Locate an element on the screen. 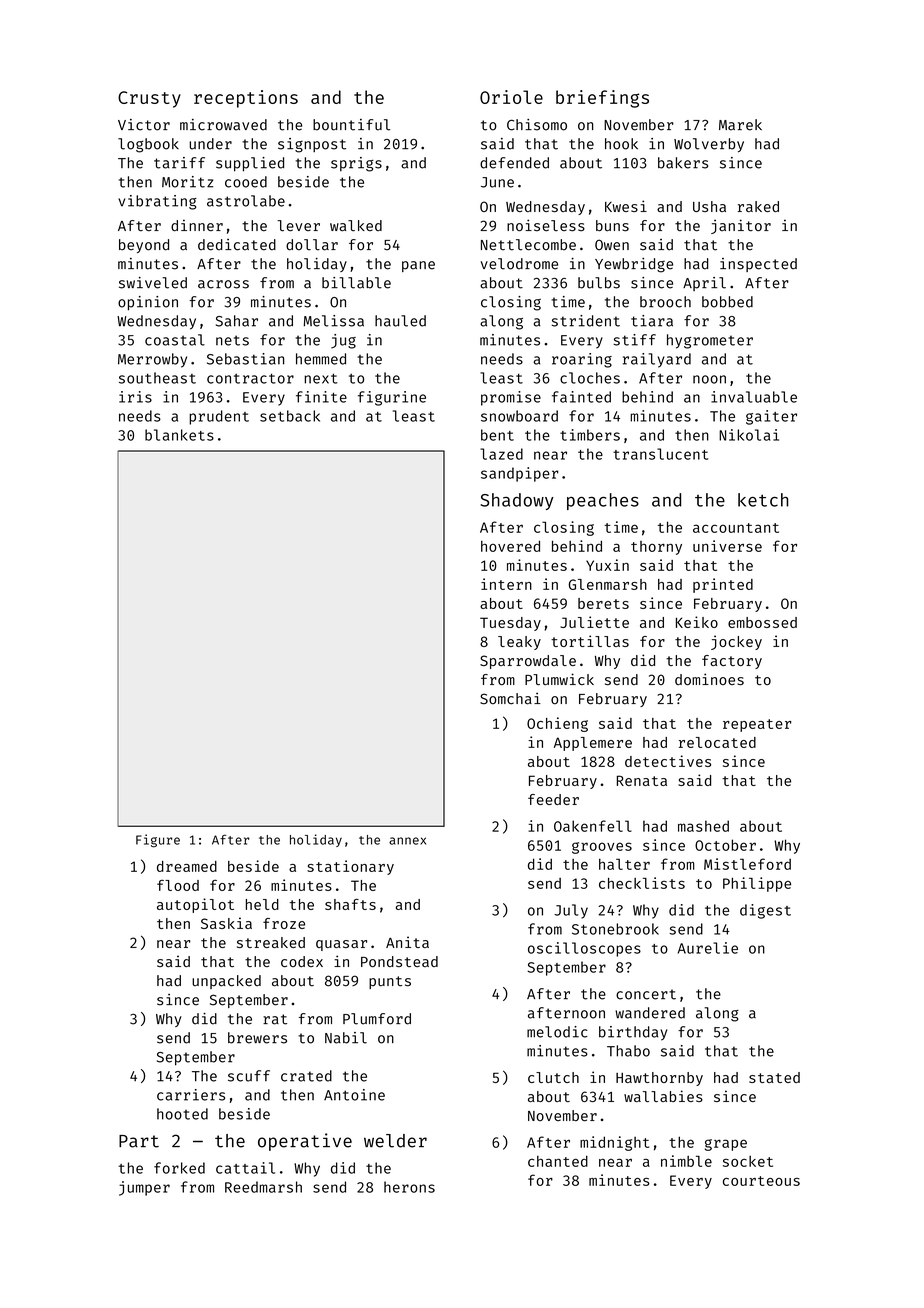 This screenshot has height=1308, width=924. Somchai is located at coordinates (510, 698).
